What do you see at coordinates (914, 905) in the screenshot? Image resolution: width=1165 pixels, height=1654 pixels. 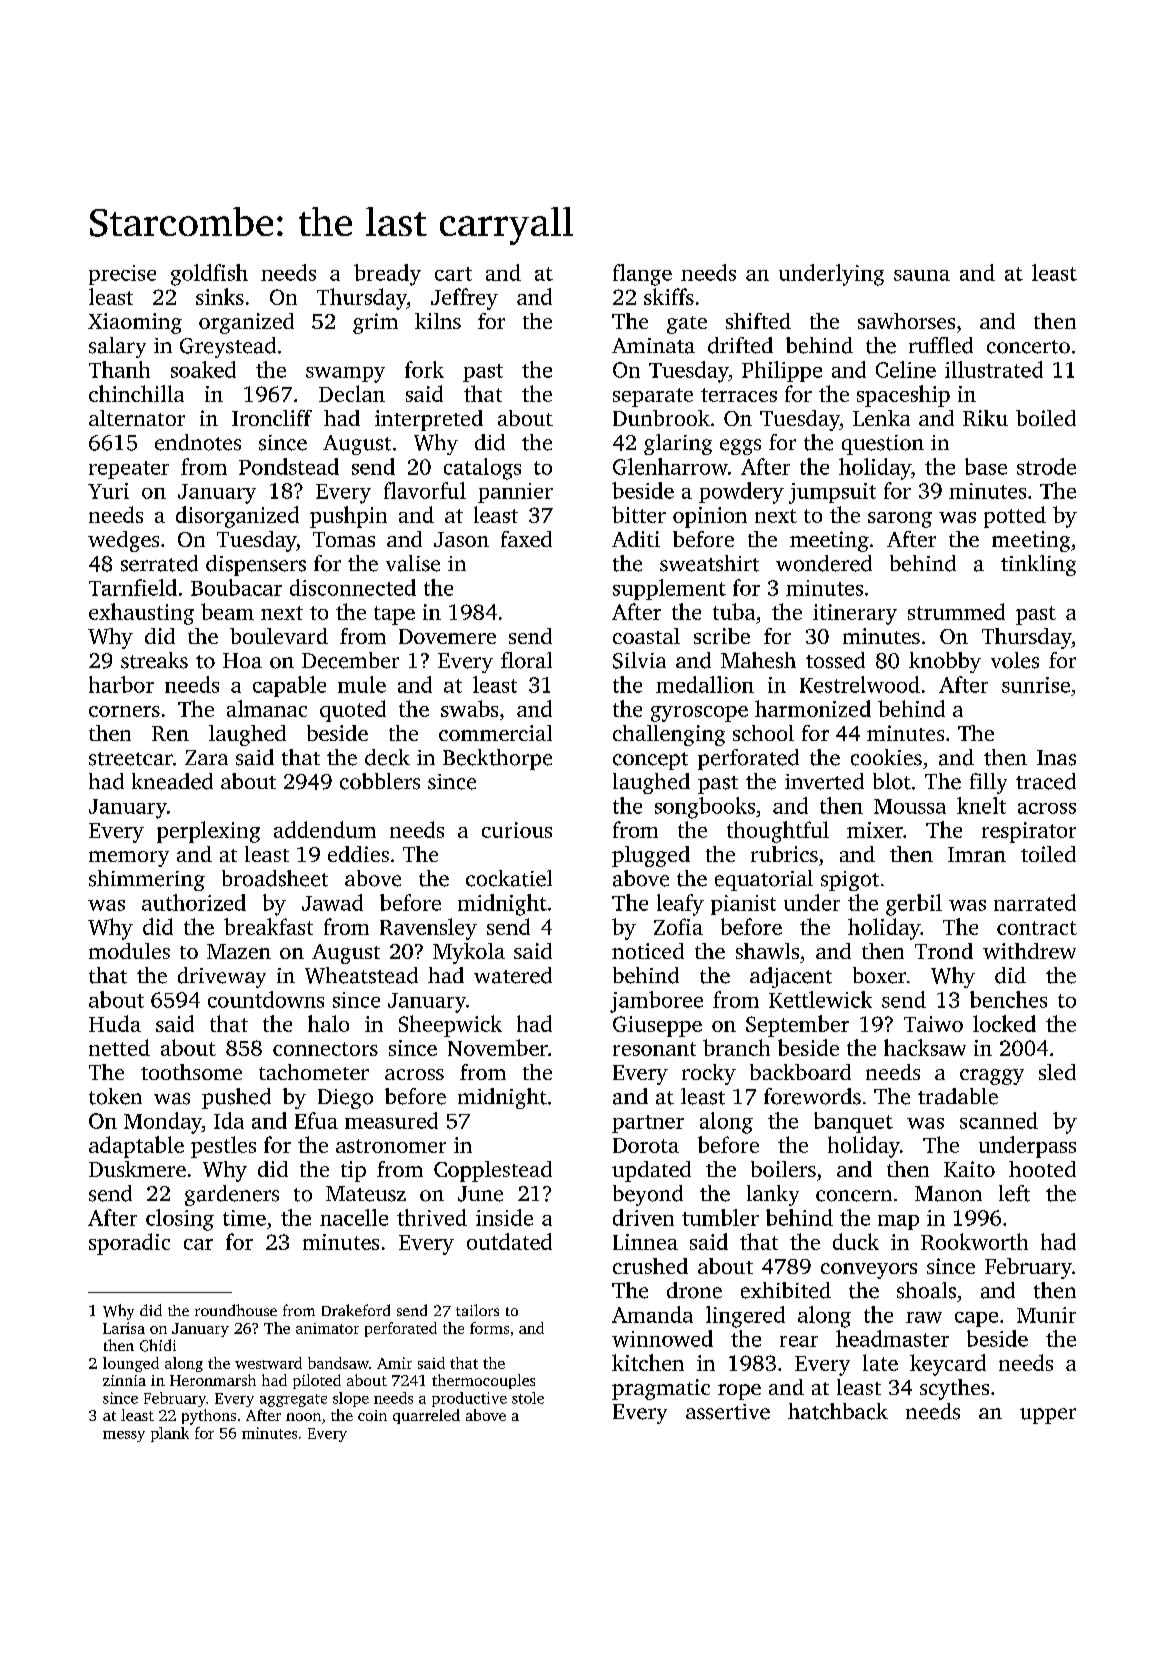 I see `gerbil` at bounding box center [914, 905].
